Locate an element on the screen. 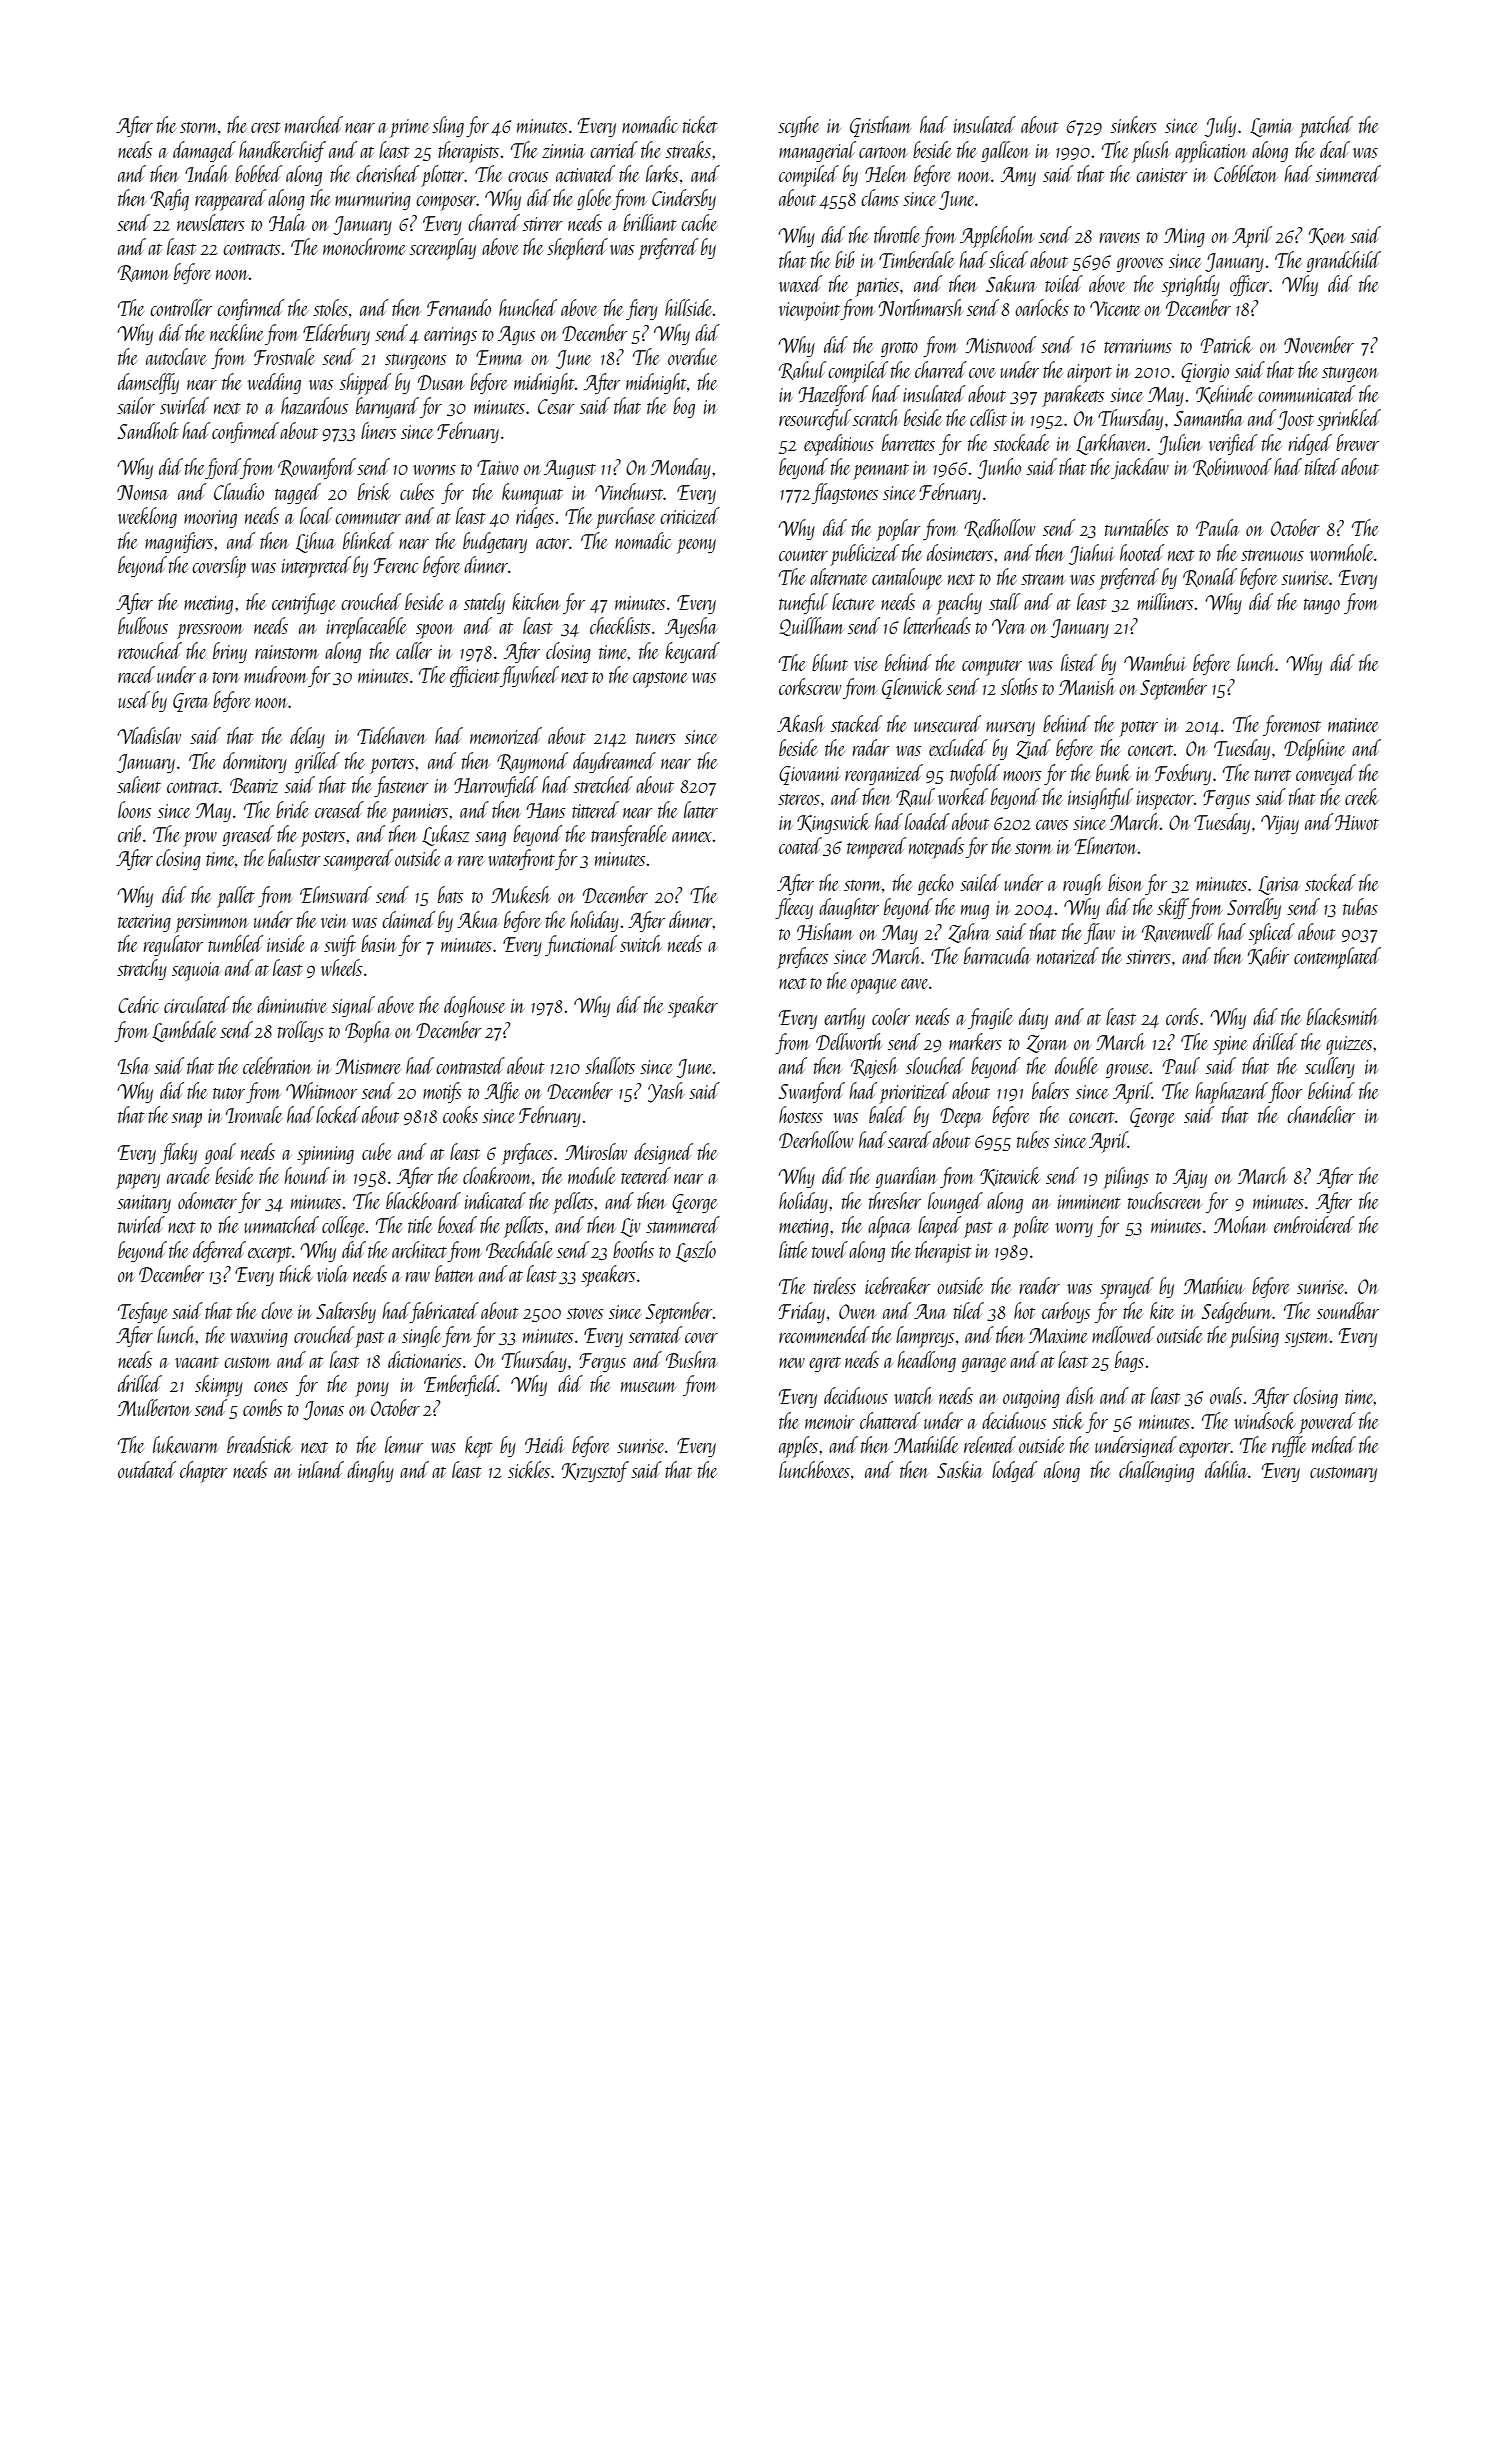  worry is located at coordinates (1074, 1230).
